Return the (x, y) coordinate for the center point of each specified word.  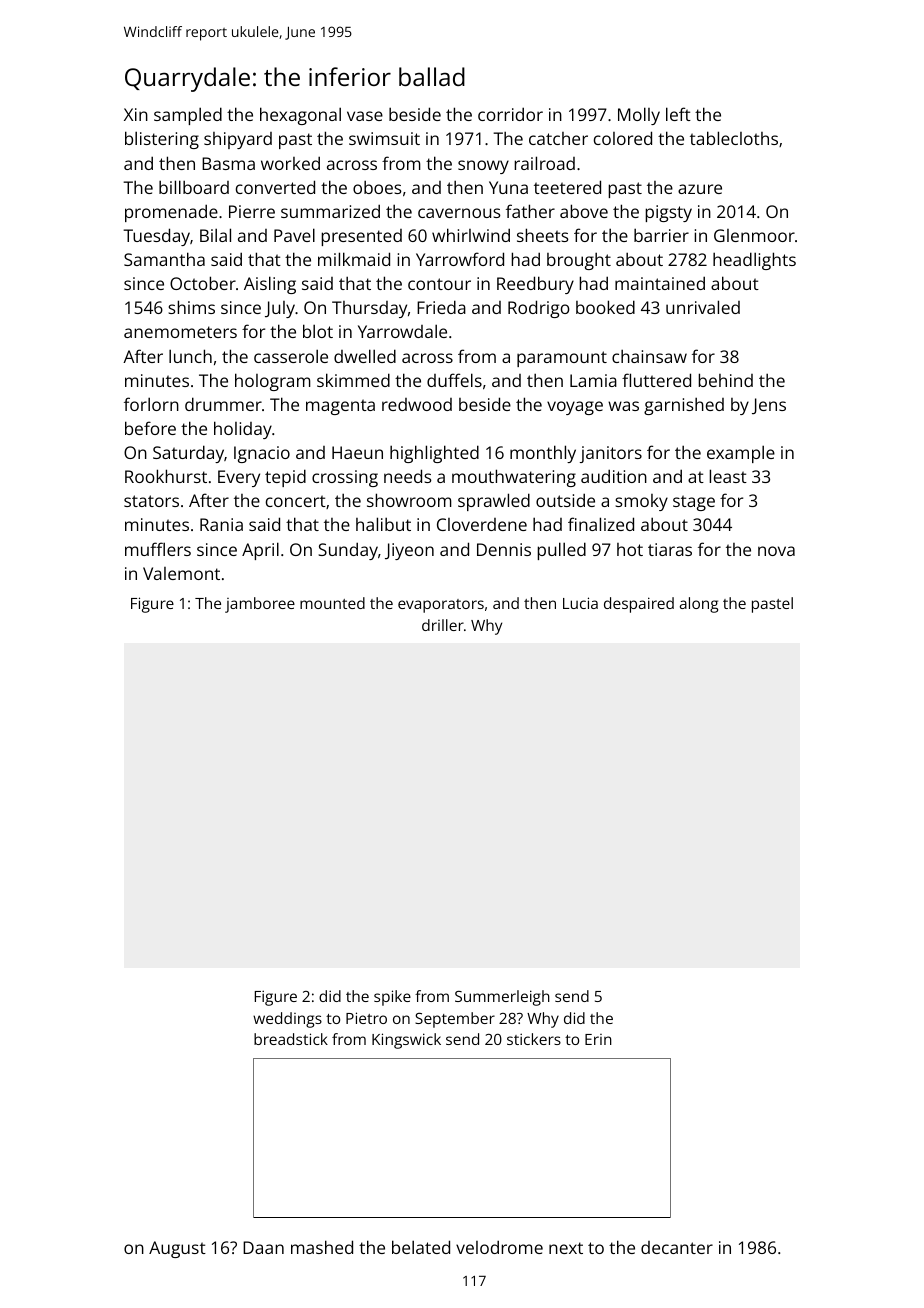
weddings (287, 1020)
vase (365, 116)
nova (776, 551)
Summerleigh (502, 998)
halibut (383, 524)
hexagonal (300, 116)
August (177, 1249)
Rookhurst (166, 476)
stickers (534, 1039)
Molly (639, 116)
